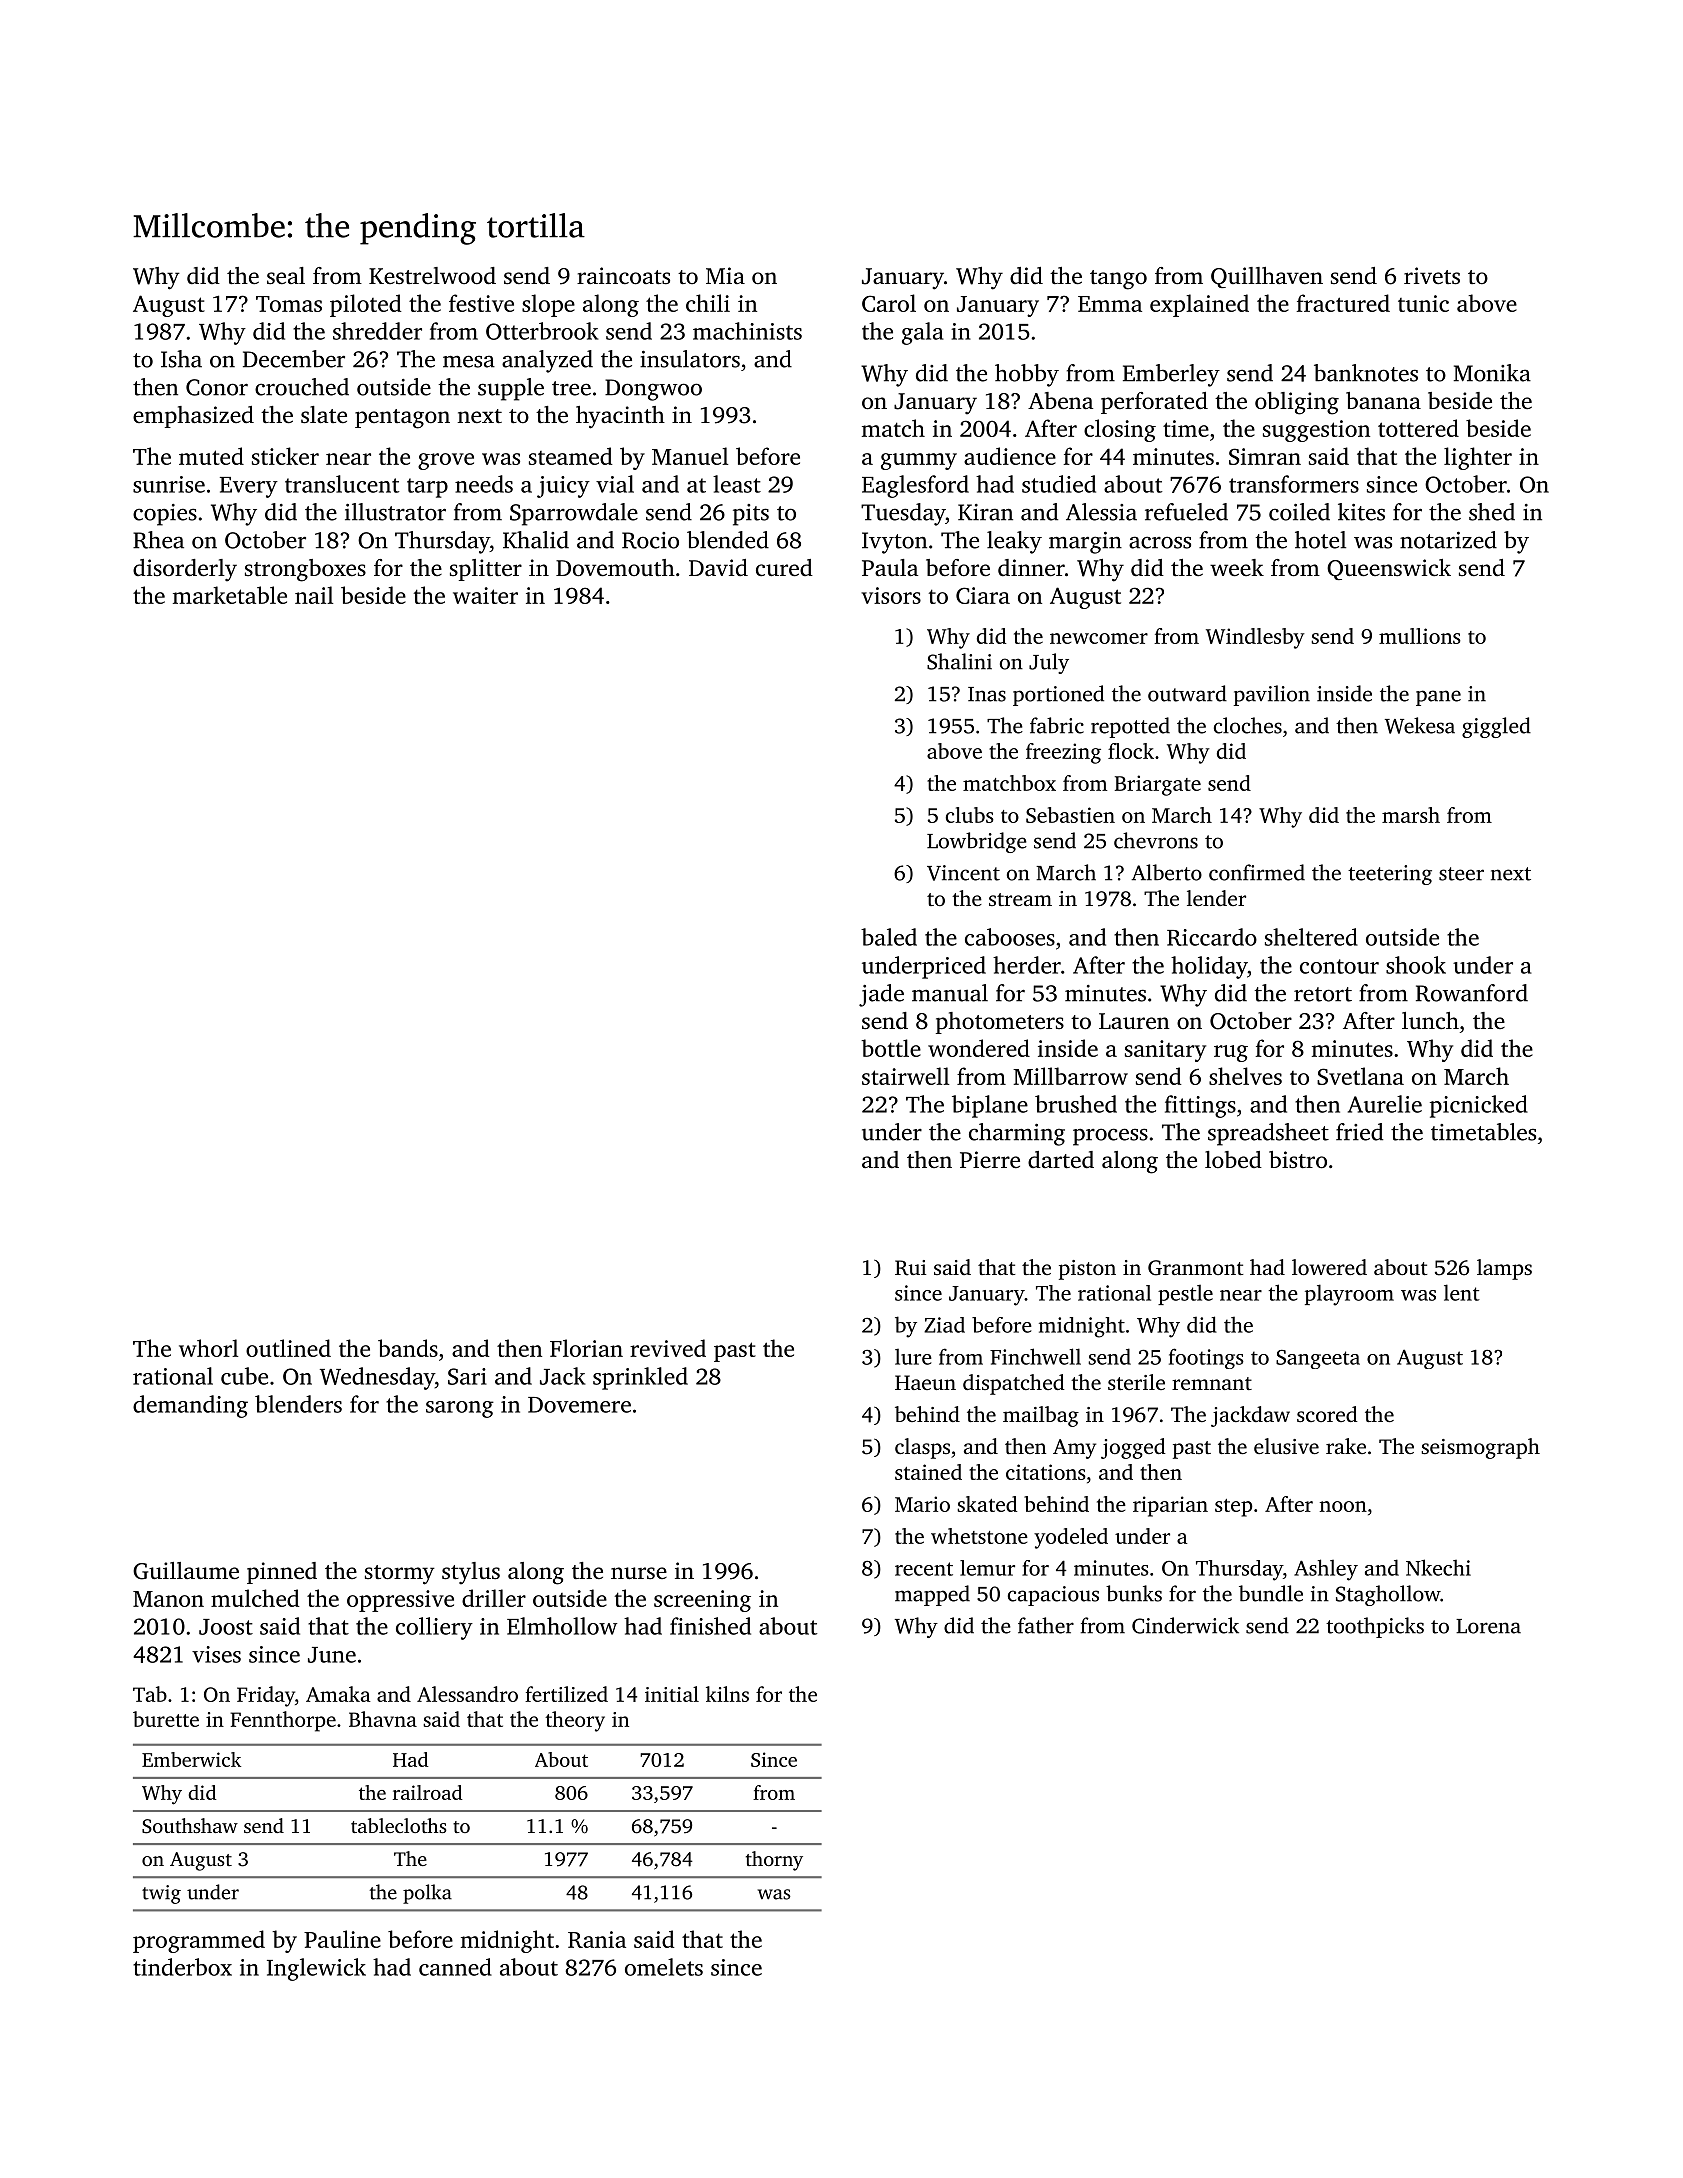 The height and width of the screenshot is (2178, 1683). What do you see at coordinates (1118, 280) in the screenshot?
I see `tango` at bounding box center [1118, 280].
